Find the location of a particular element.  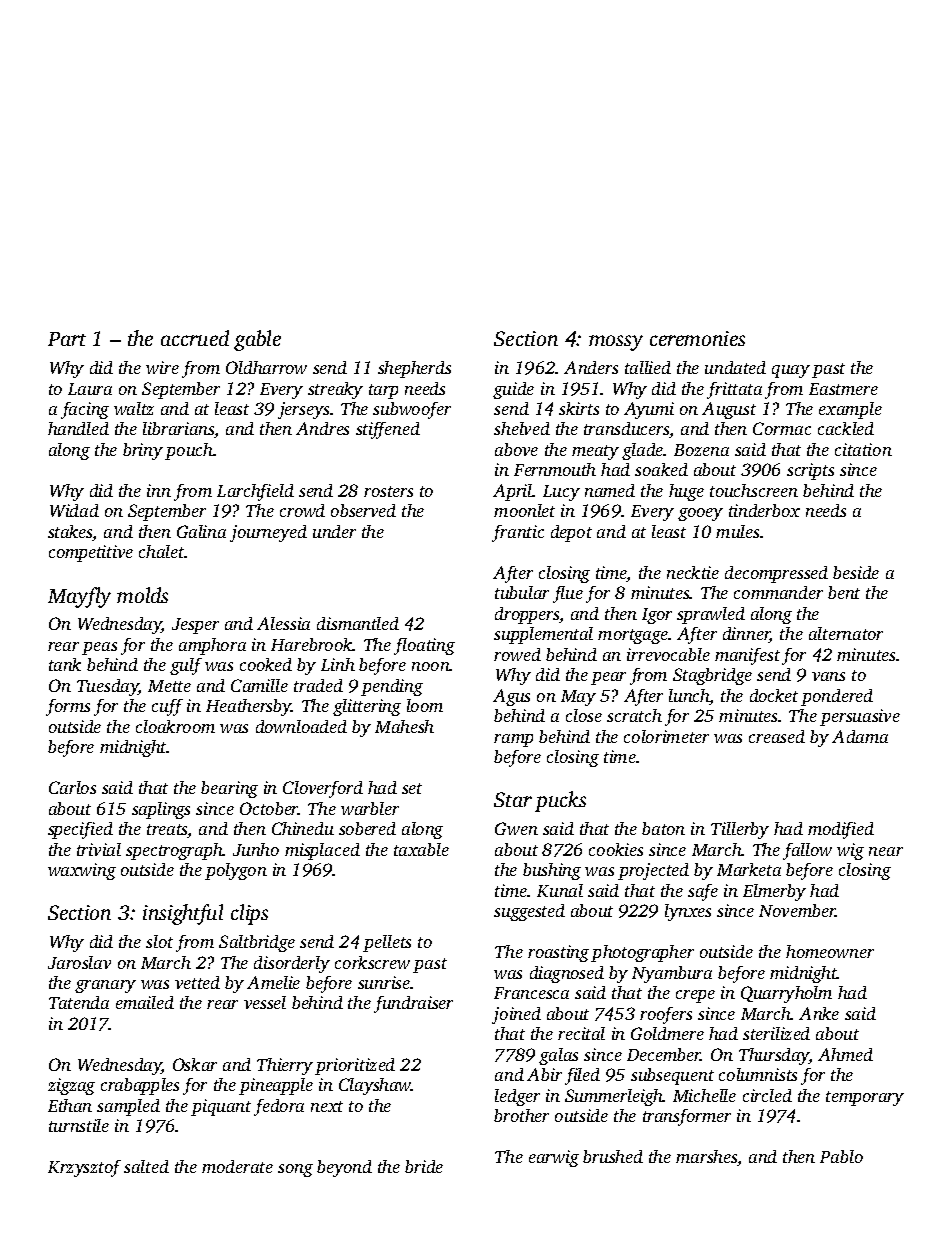

joined is located at coordinates (516, 1015).
